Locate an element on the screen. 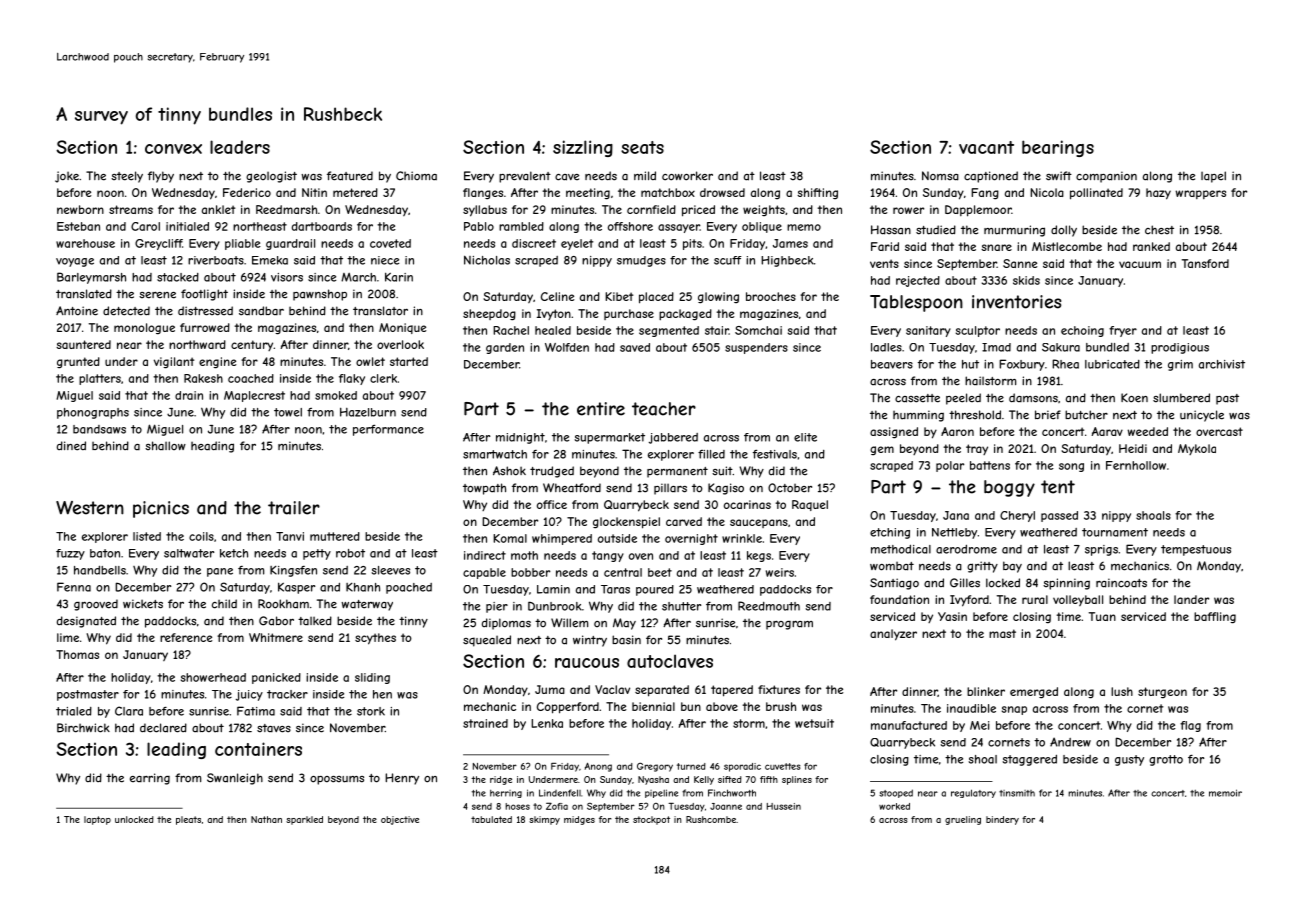 This screenshot has height=924, width=1308. chest is located at coordinates (1159, 230).
